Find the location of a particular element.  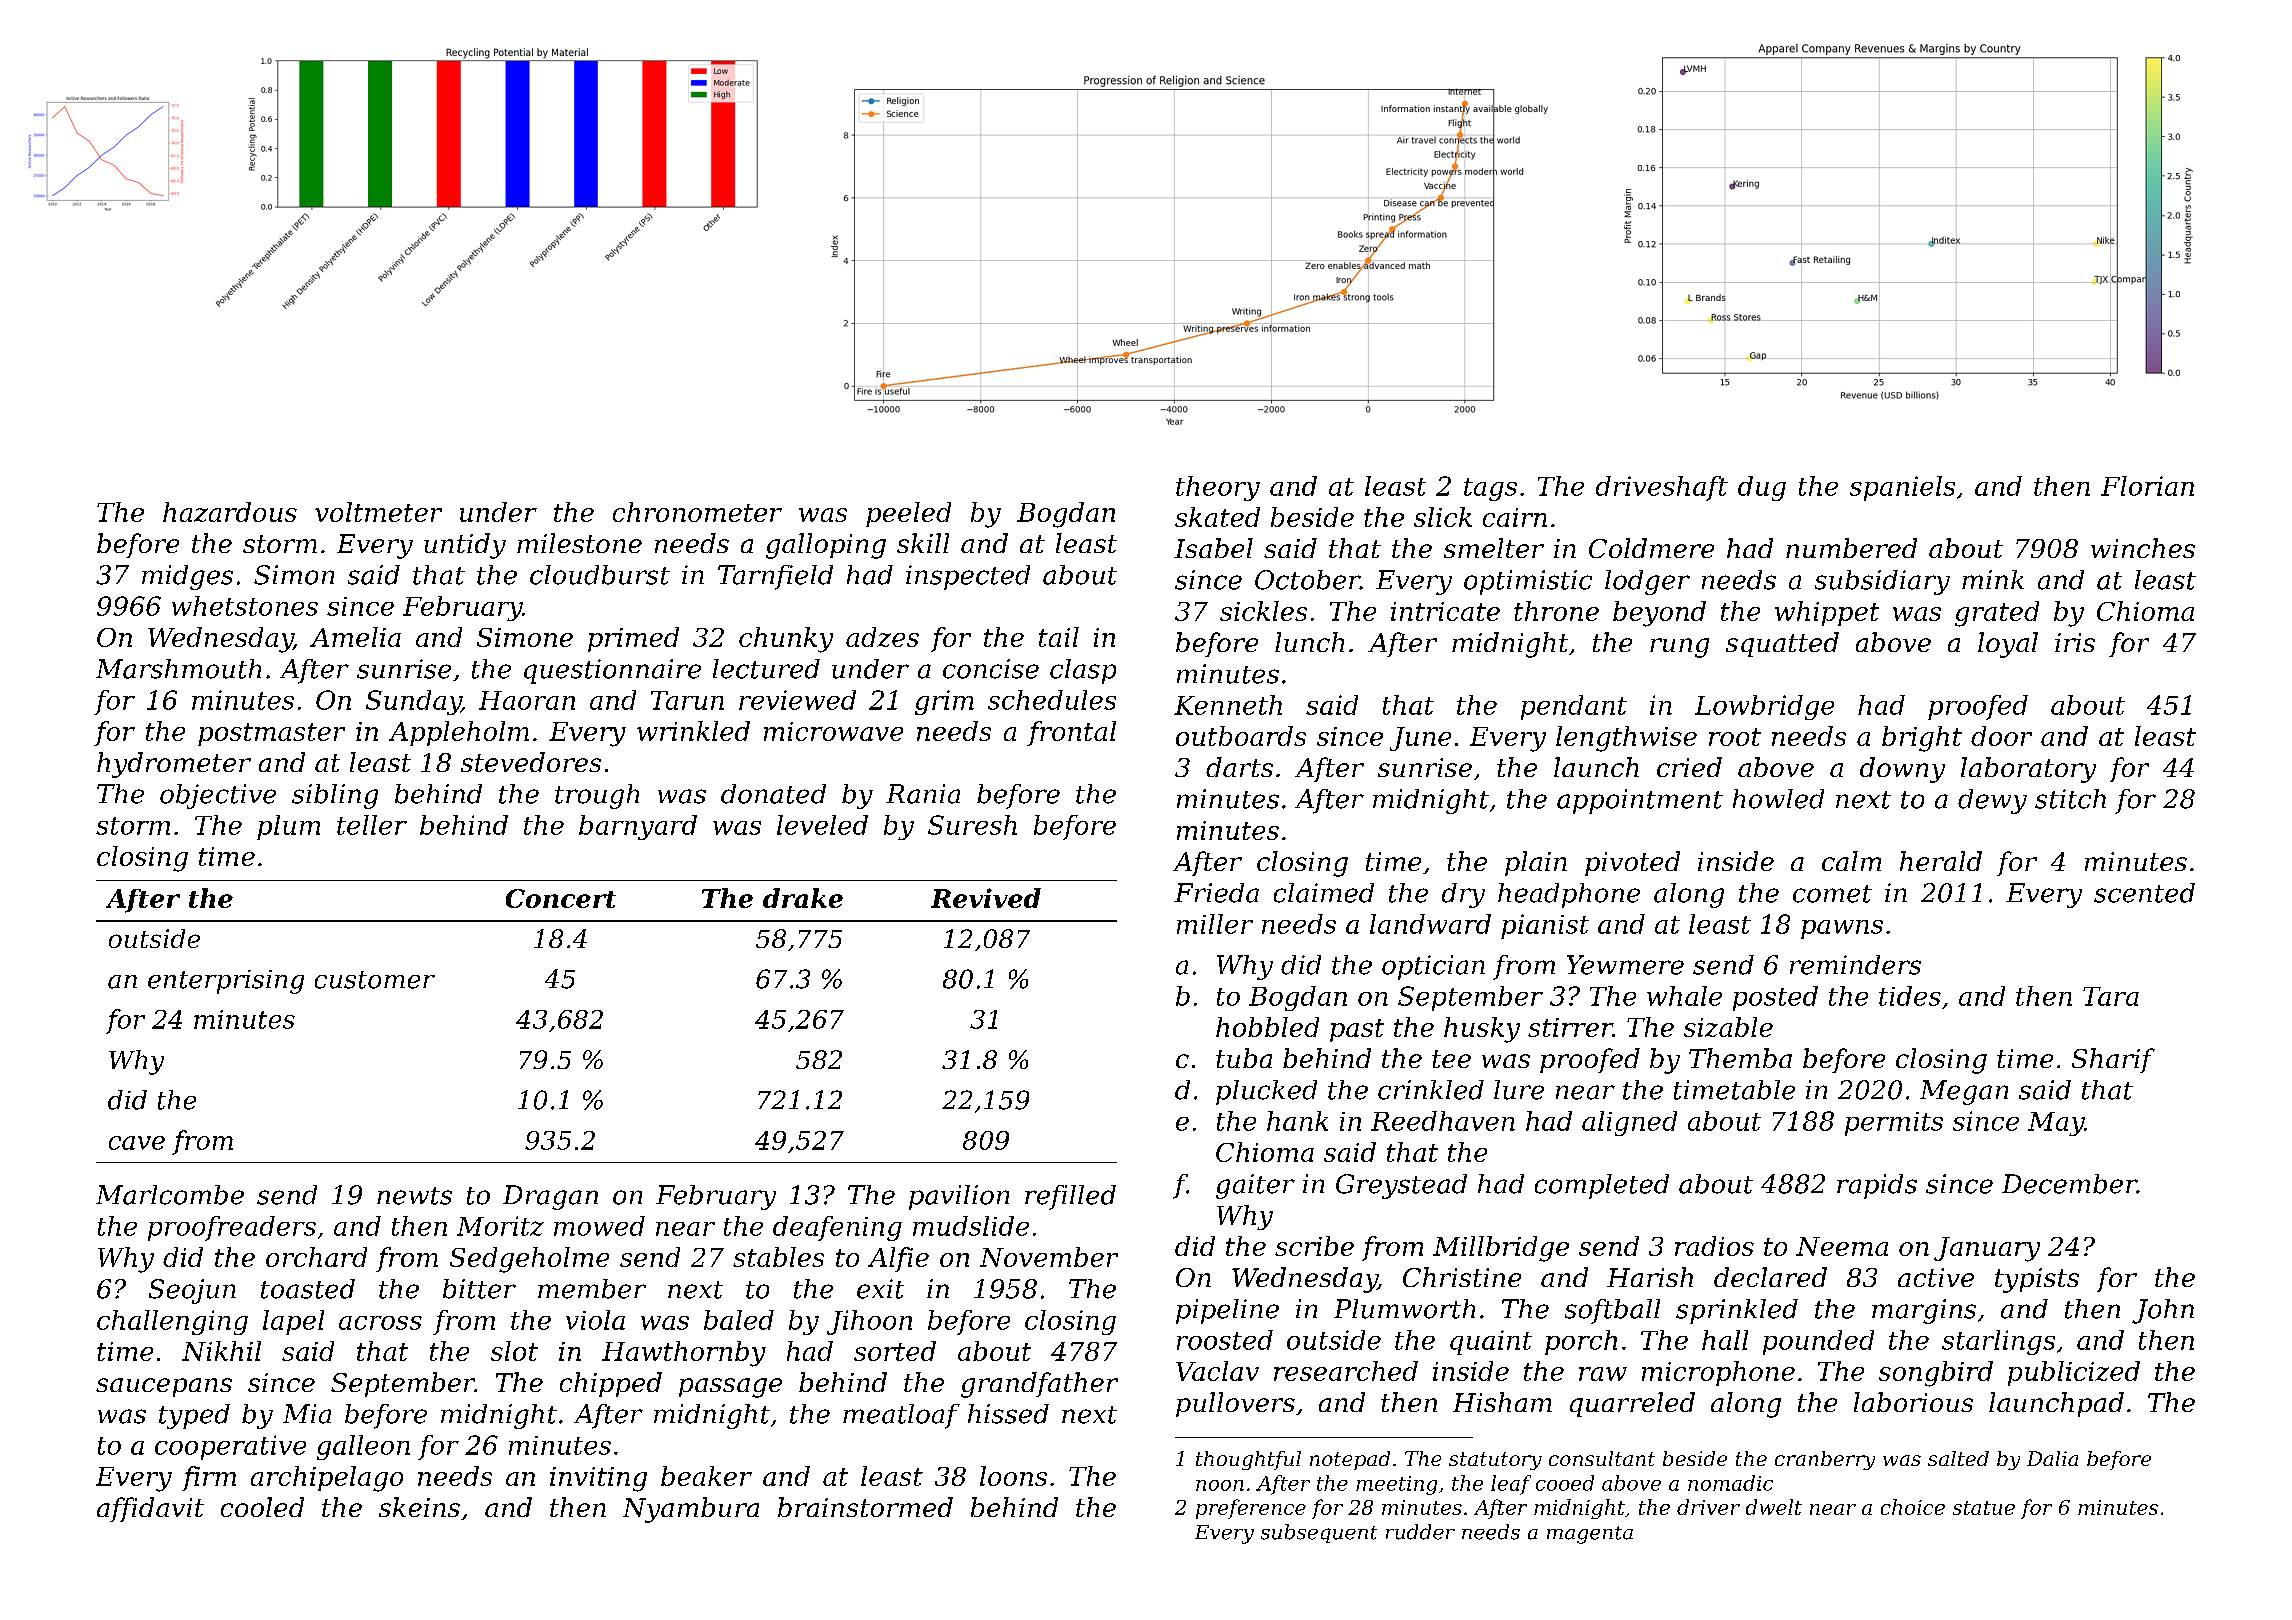

pavilion is located at coordinates (959, 1197).
